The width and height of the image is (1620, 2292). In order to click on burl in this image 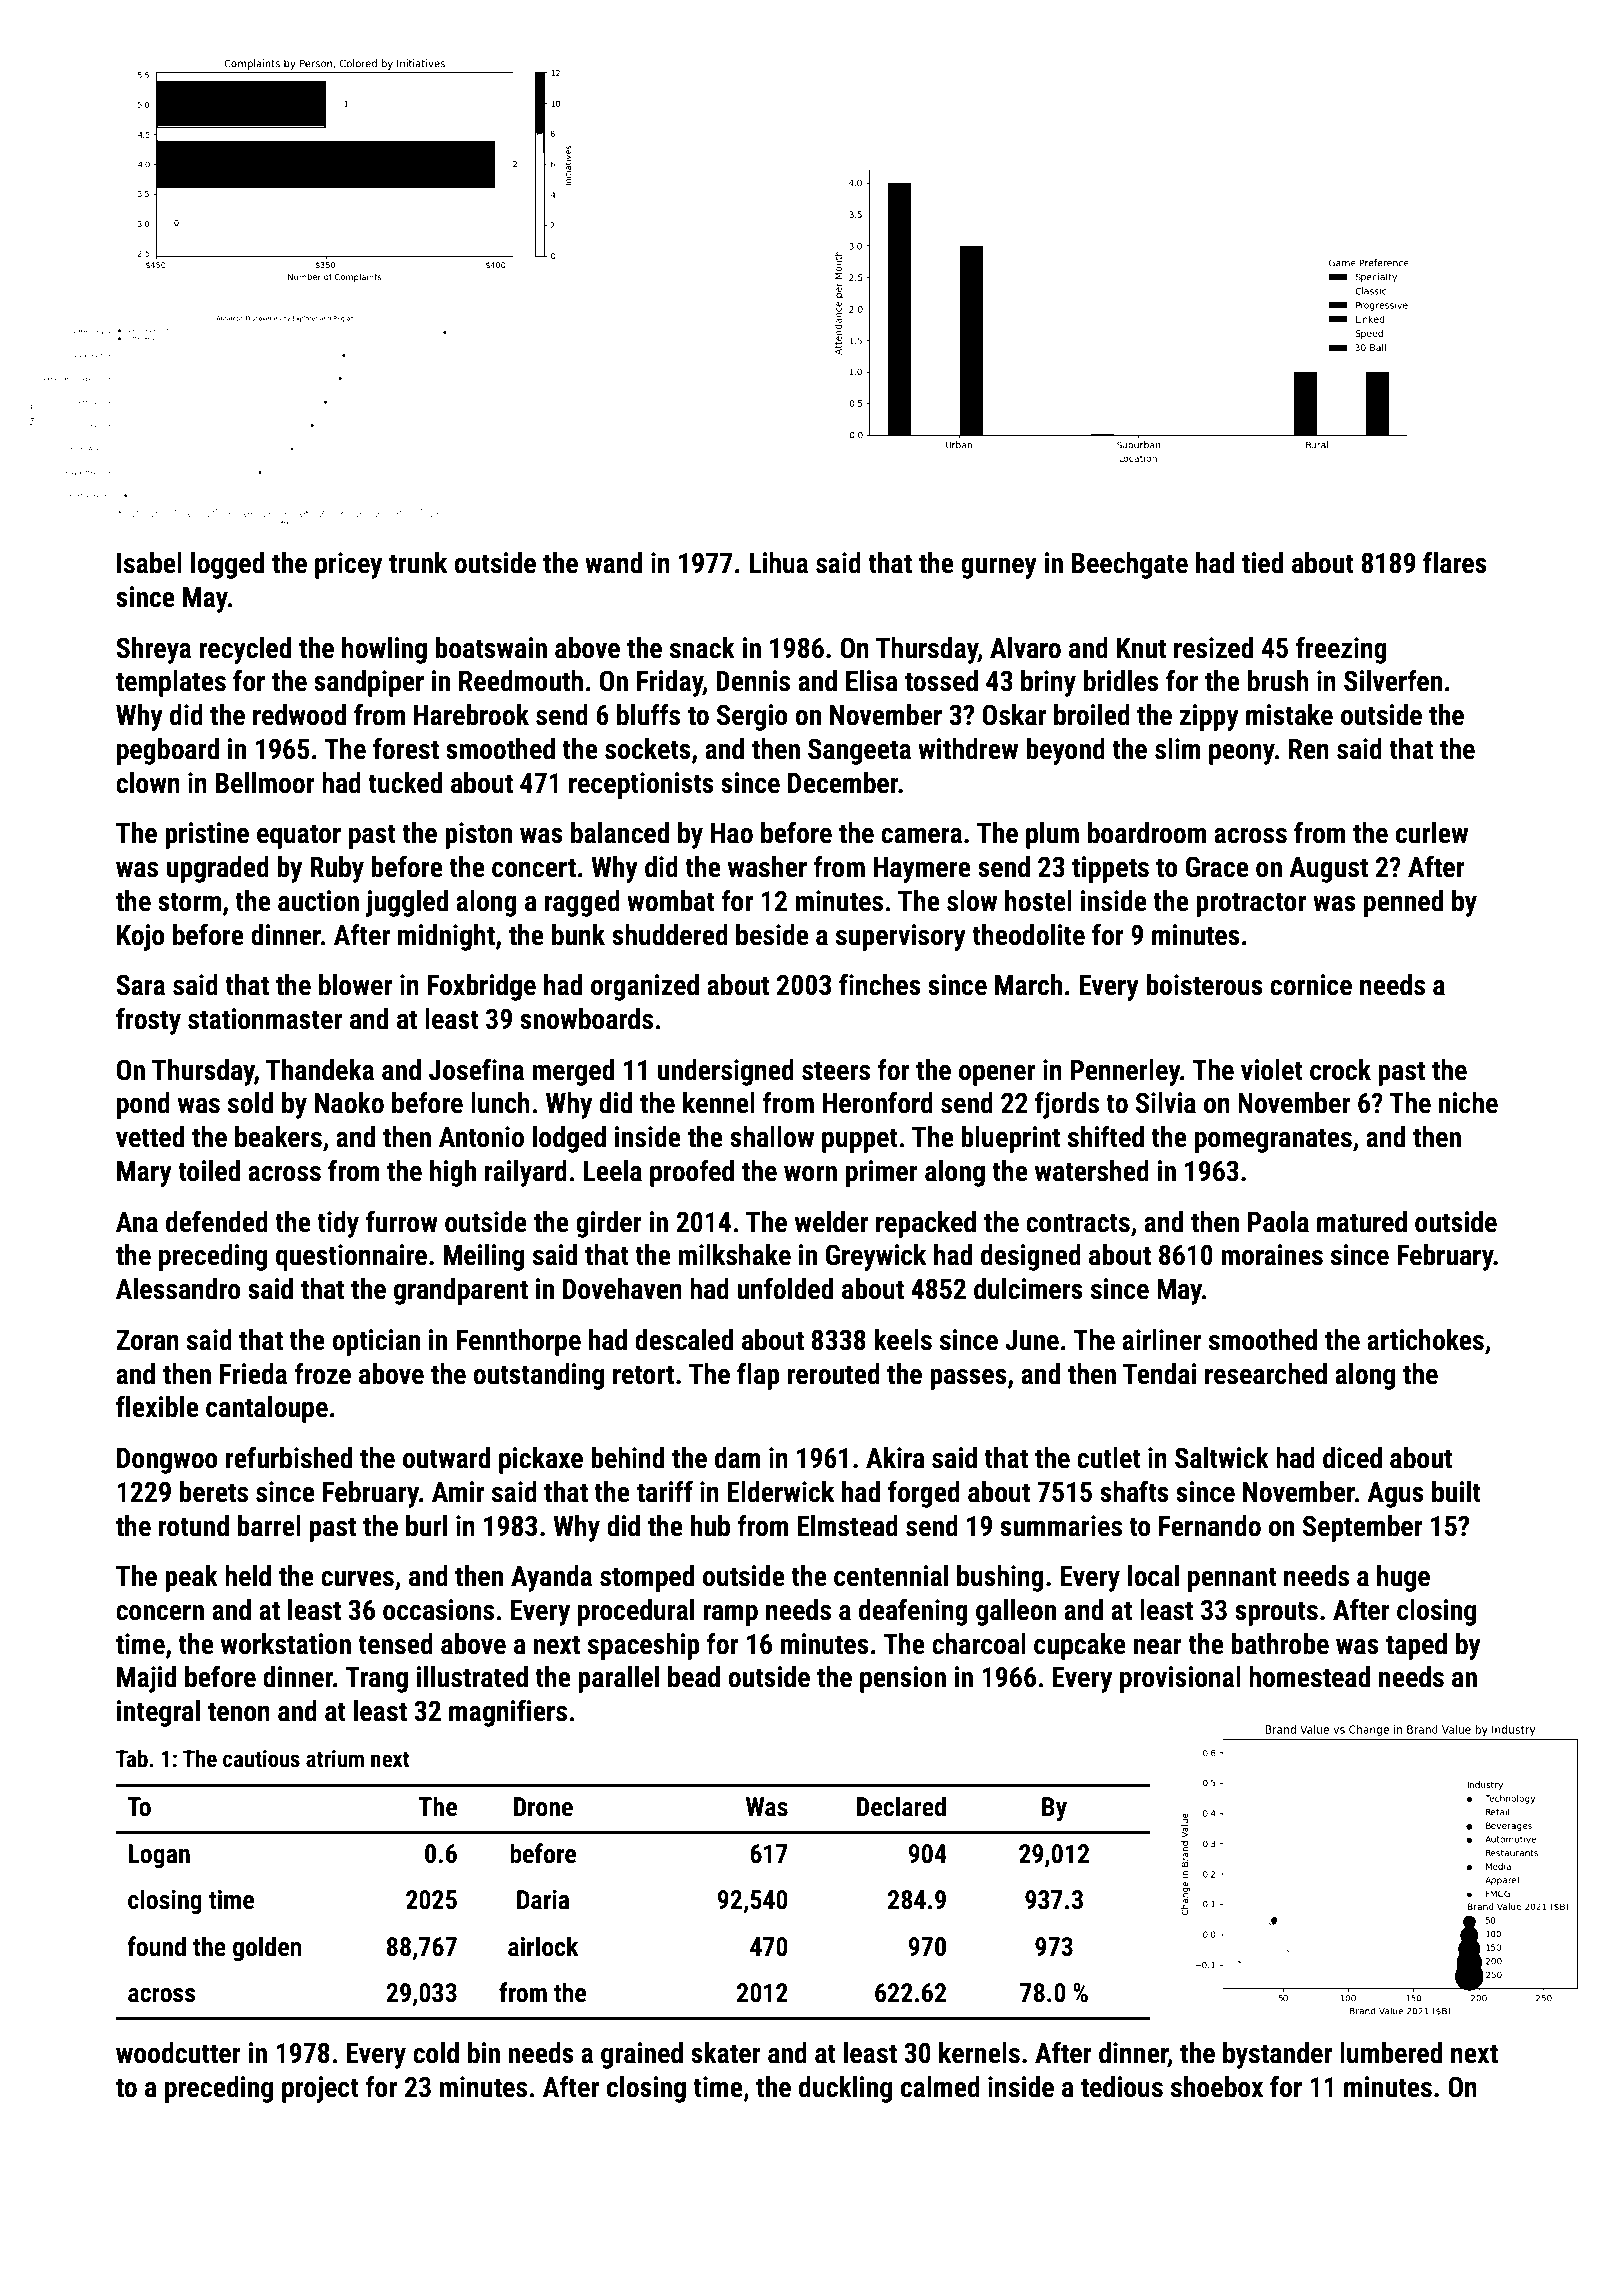, I will do `click(426, 1526)`.
